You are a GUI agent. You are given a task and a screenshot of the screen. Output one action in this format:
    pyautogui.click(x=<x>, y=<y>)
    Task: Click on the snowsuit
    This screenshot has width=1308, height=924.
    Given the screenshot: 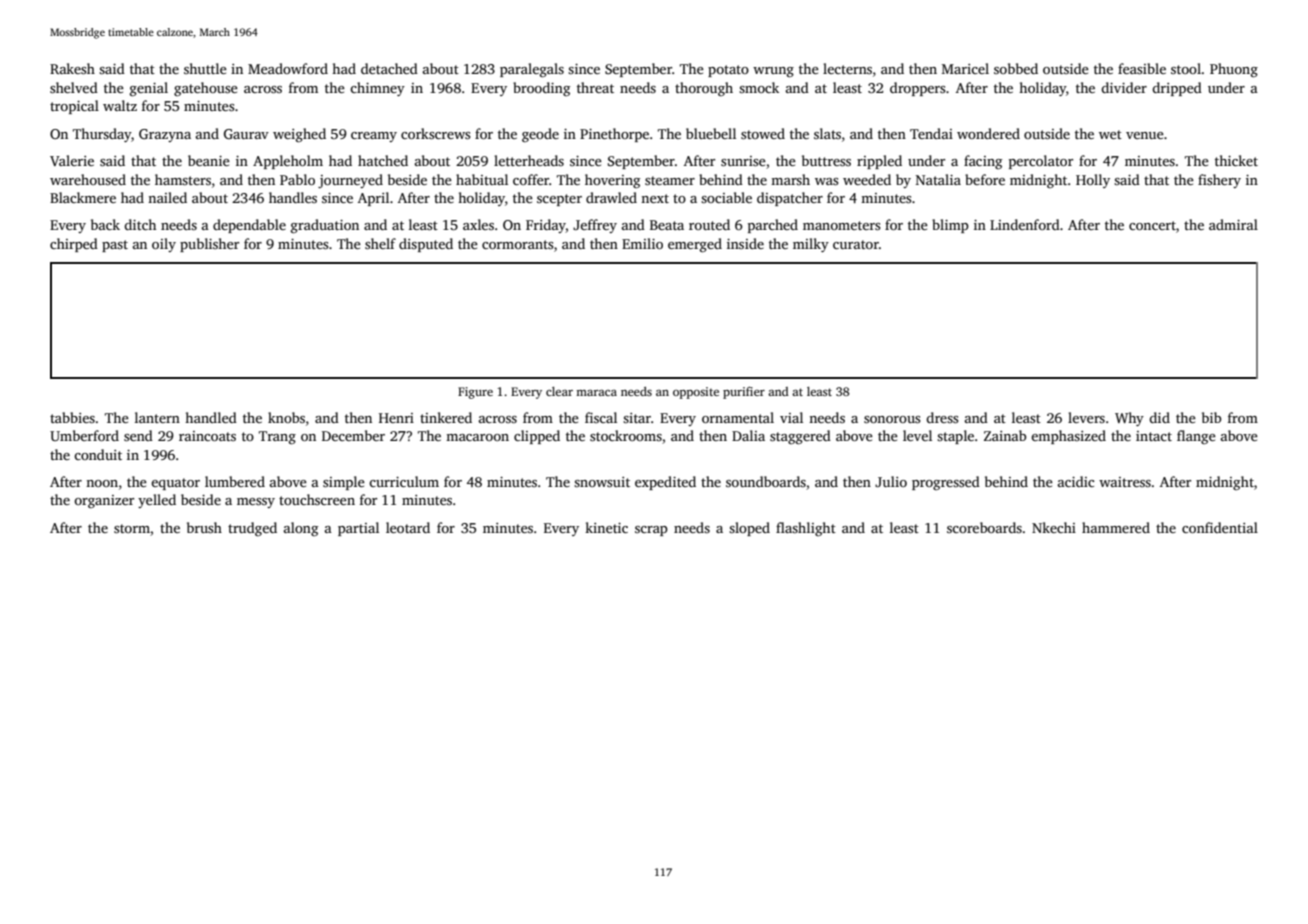 What is the action you would take?
    pyautogui.click(x=602, y=482)
